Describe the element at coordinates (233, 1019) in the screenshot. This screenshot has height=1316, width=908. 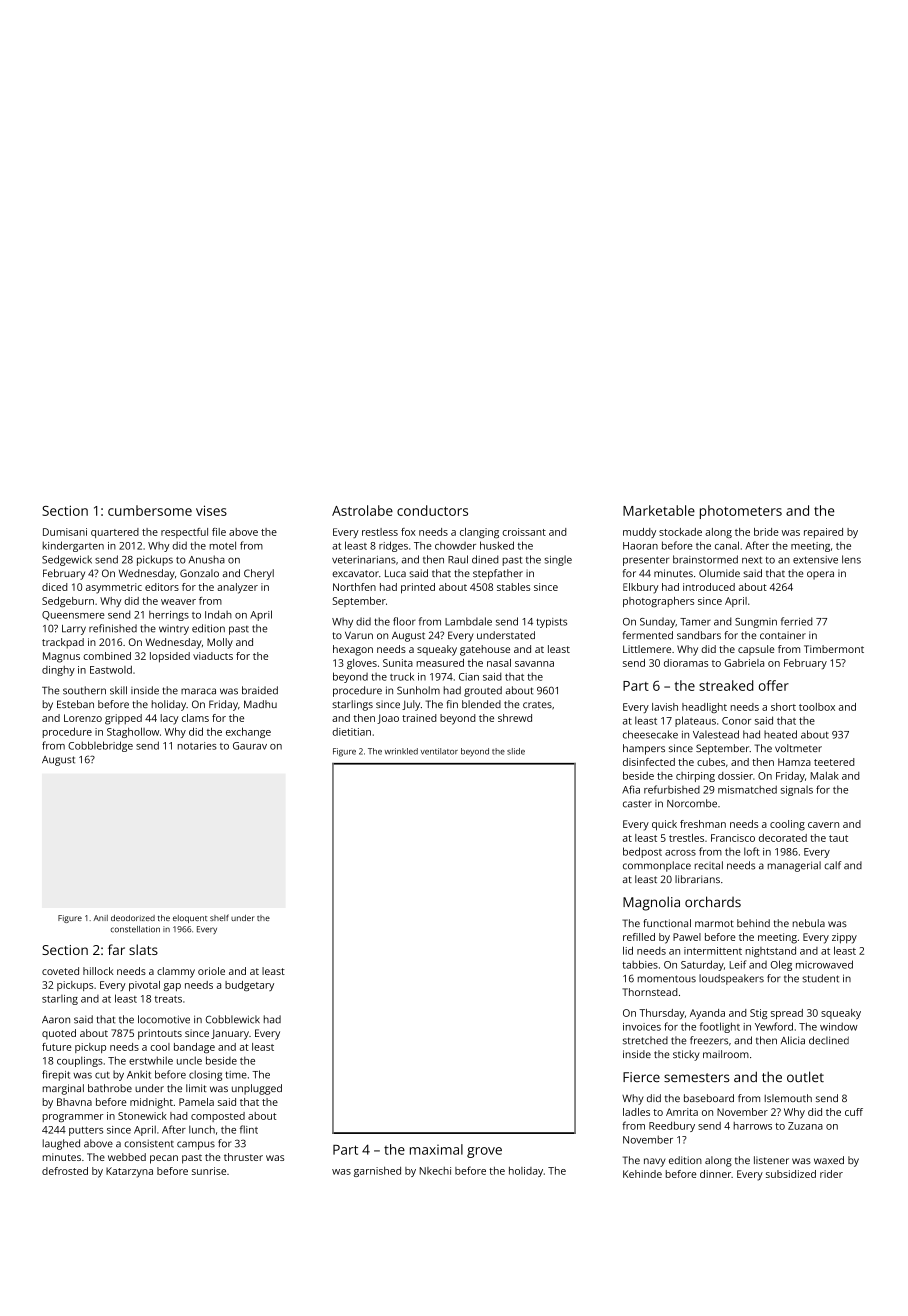
I see `Cobblewick` at that location.
